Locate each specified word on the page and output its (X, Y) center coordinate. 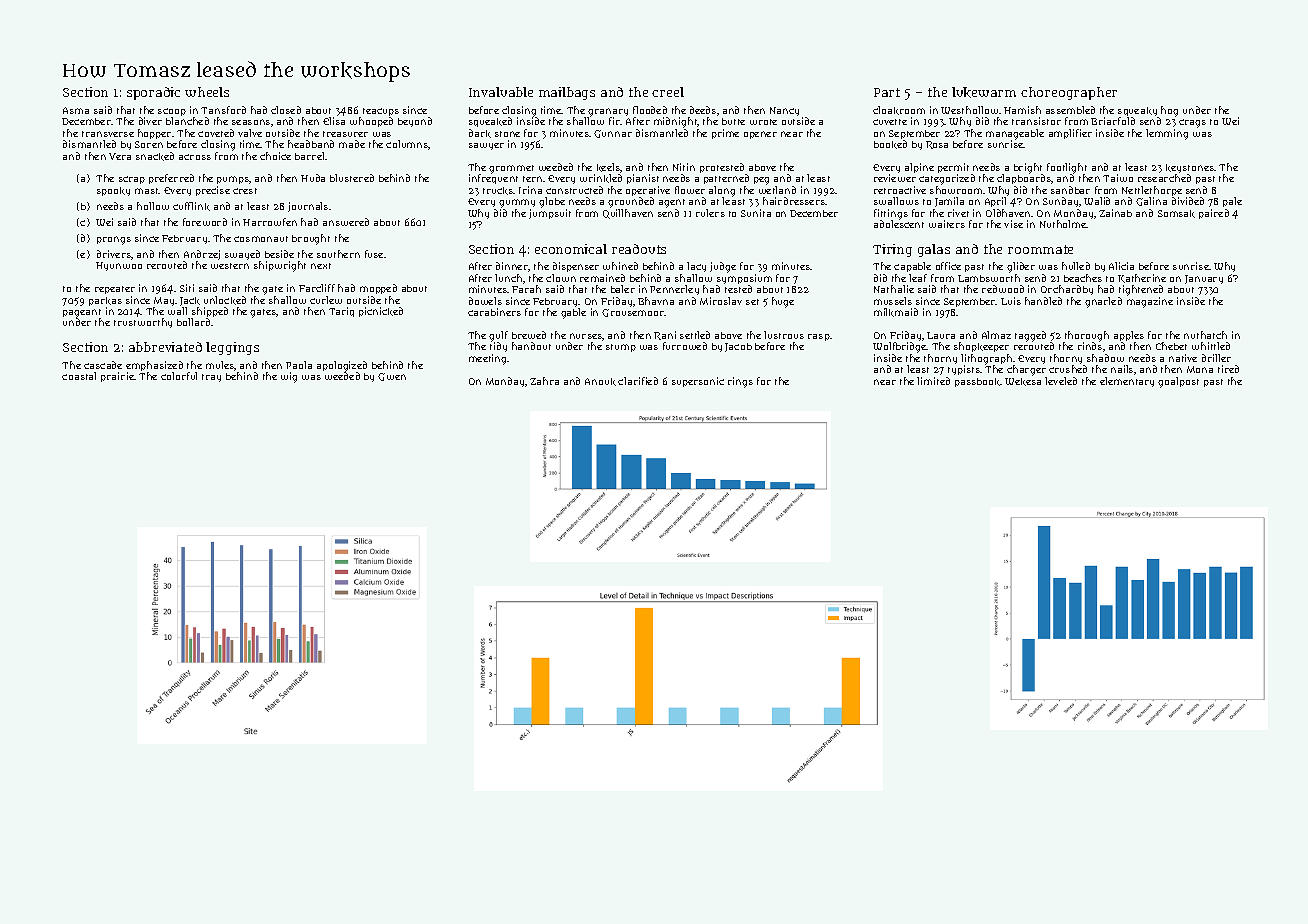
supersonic (698, 382)
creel (668, 92)
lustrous (784, 335)
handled (1043, 301)
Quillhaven (628, 214)
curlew (326, 300)
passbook (978, 382)
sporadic (153, 93)
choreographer (1069, 93)
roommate (1040, 249)
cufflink (191, 206)
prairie (117, 377)
